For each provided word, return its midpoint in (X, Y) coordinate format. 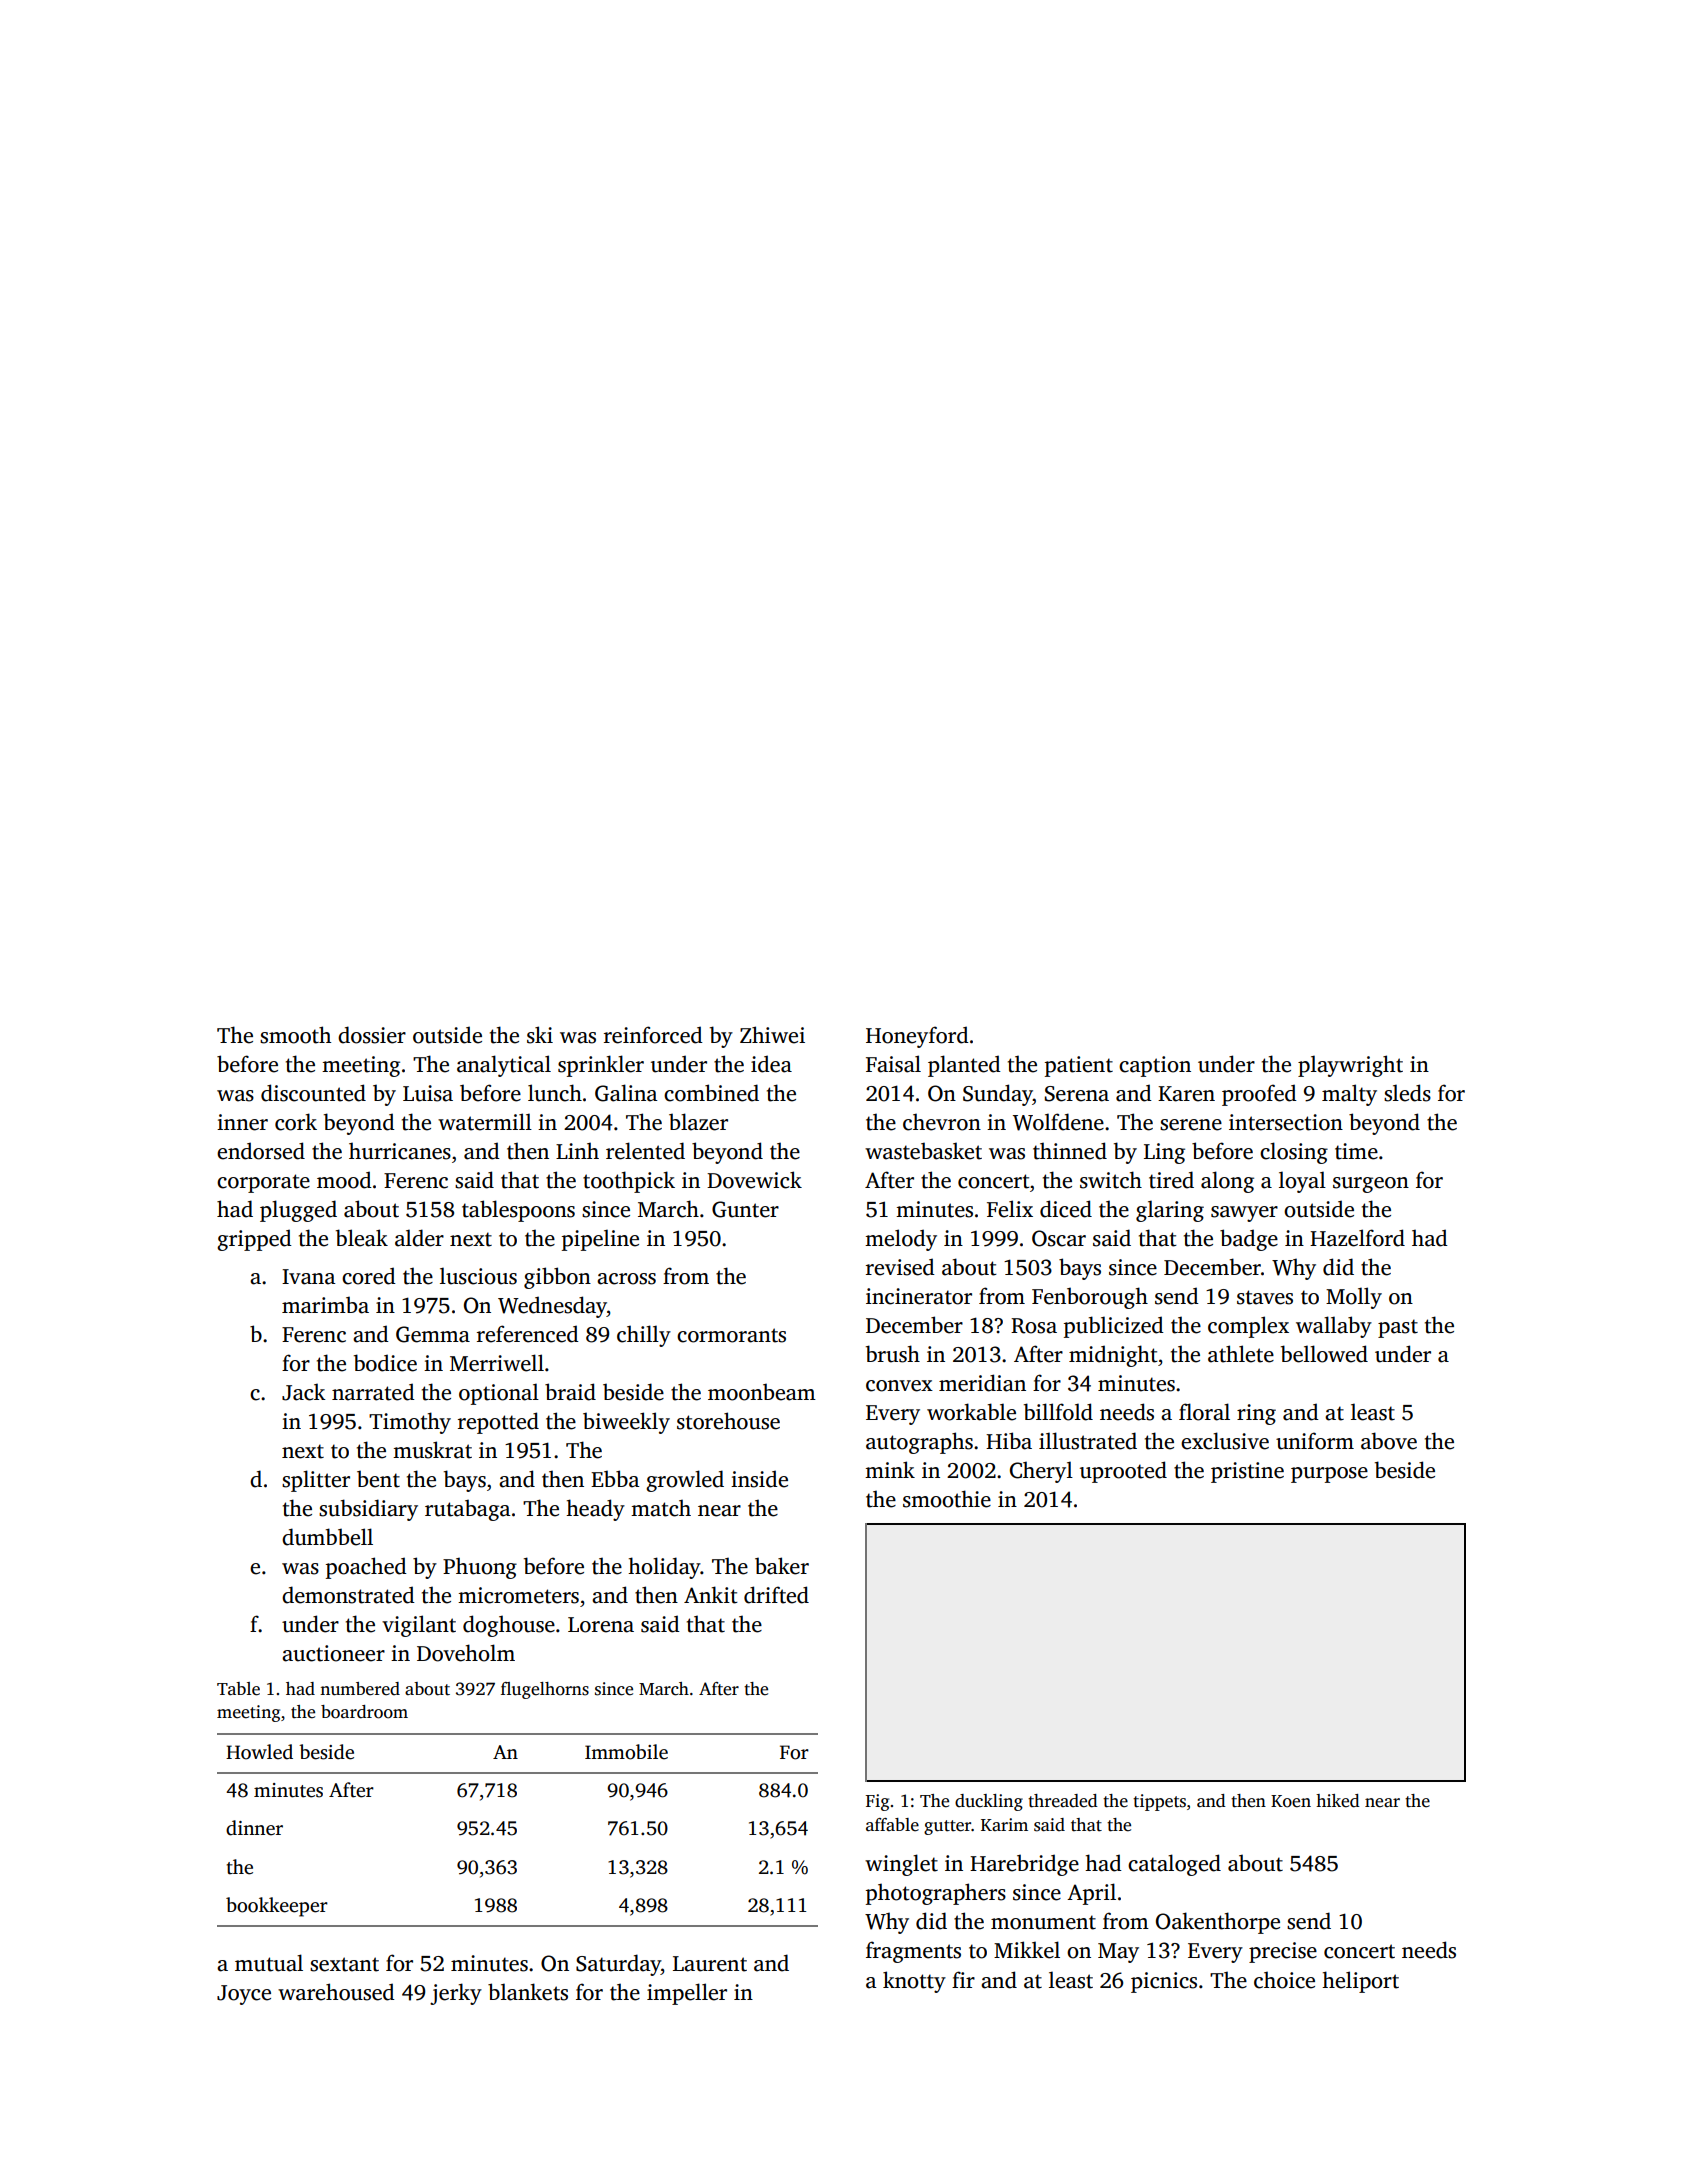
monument (1043, 1922)
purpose (1329, 1475)
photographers (936, 1894)
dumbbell (327, 1537)
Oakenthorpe (1218, 1923)
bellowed (1324, 1354)
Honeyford (917, 1037)
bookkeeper (277, 1907)
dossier (372, 1035)
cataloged (1174, 1865)
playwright (1350, 1066)
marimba (325, 1305)
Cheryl (1041, 1472)
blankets (528, 1992)
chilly (644, 1336)
